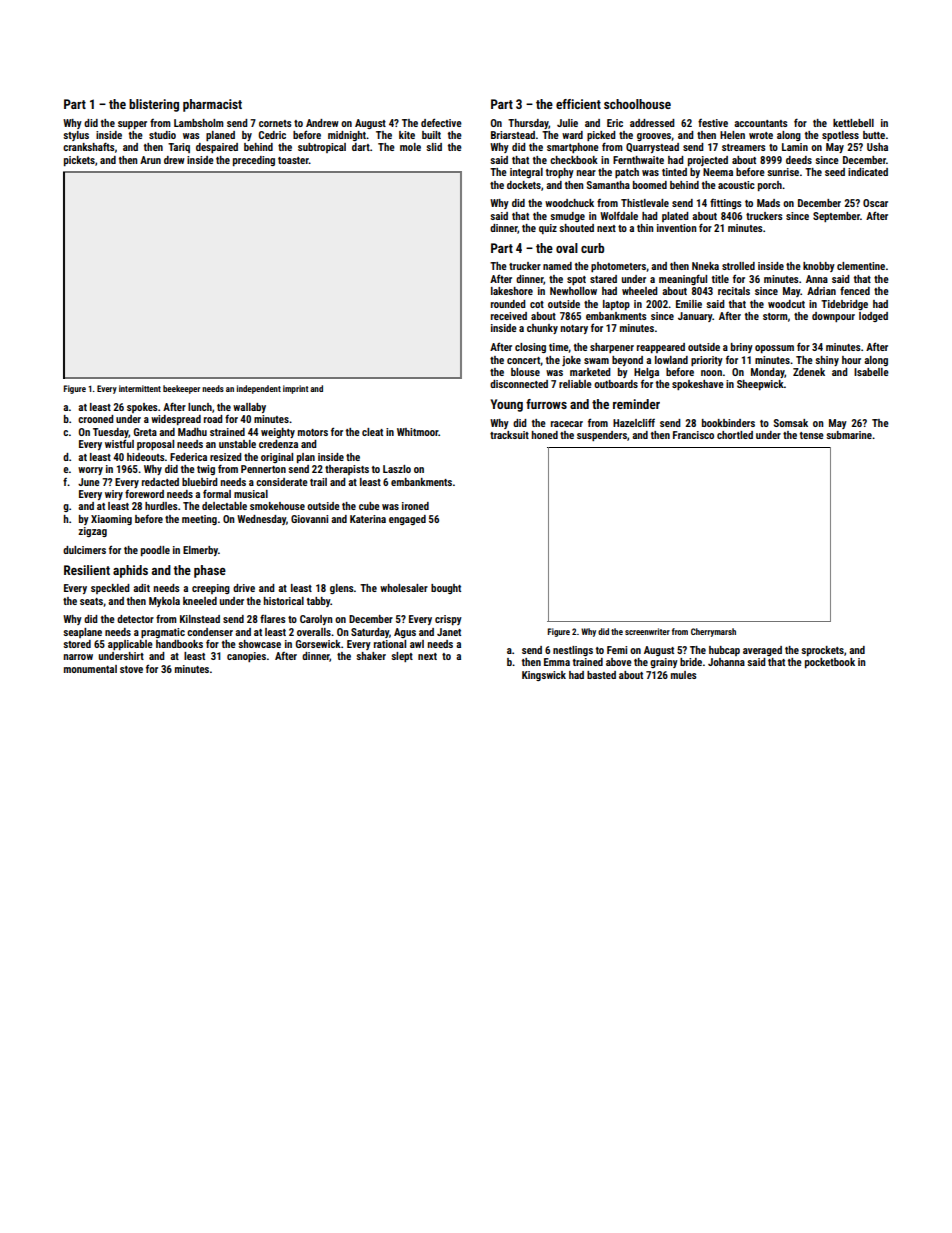 The image size is (952, 1233). What do you see at coordinates (410, 147) in the page?
I see `mole` at bounding box center [410, 147].
